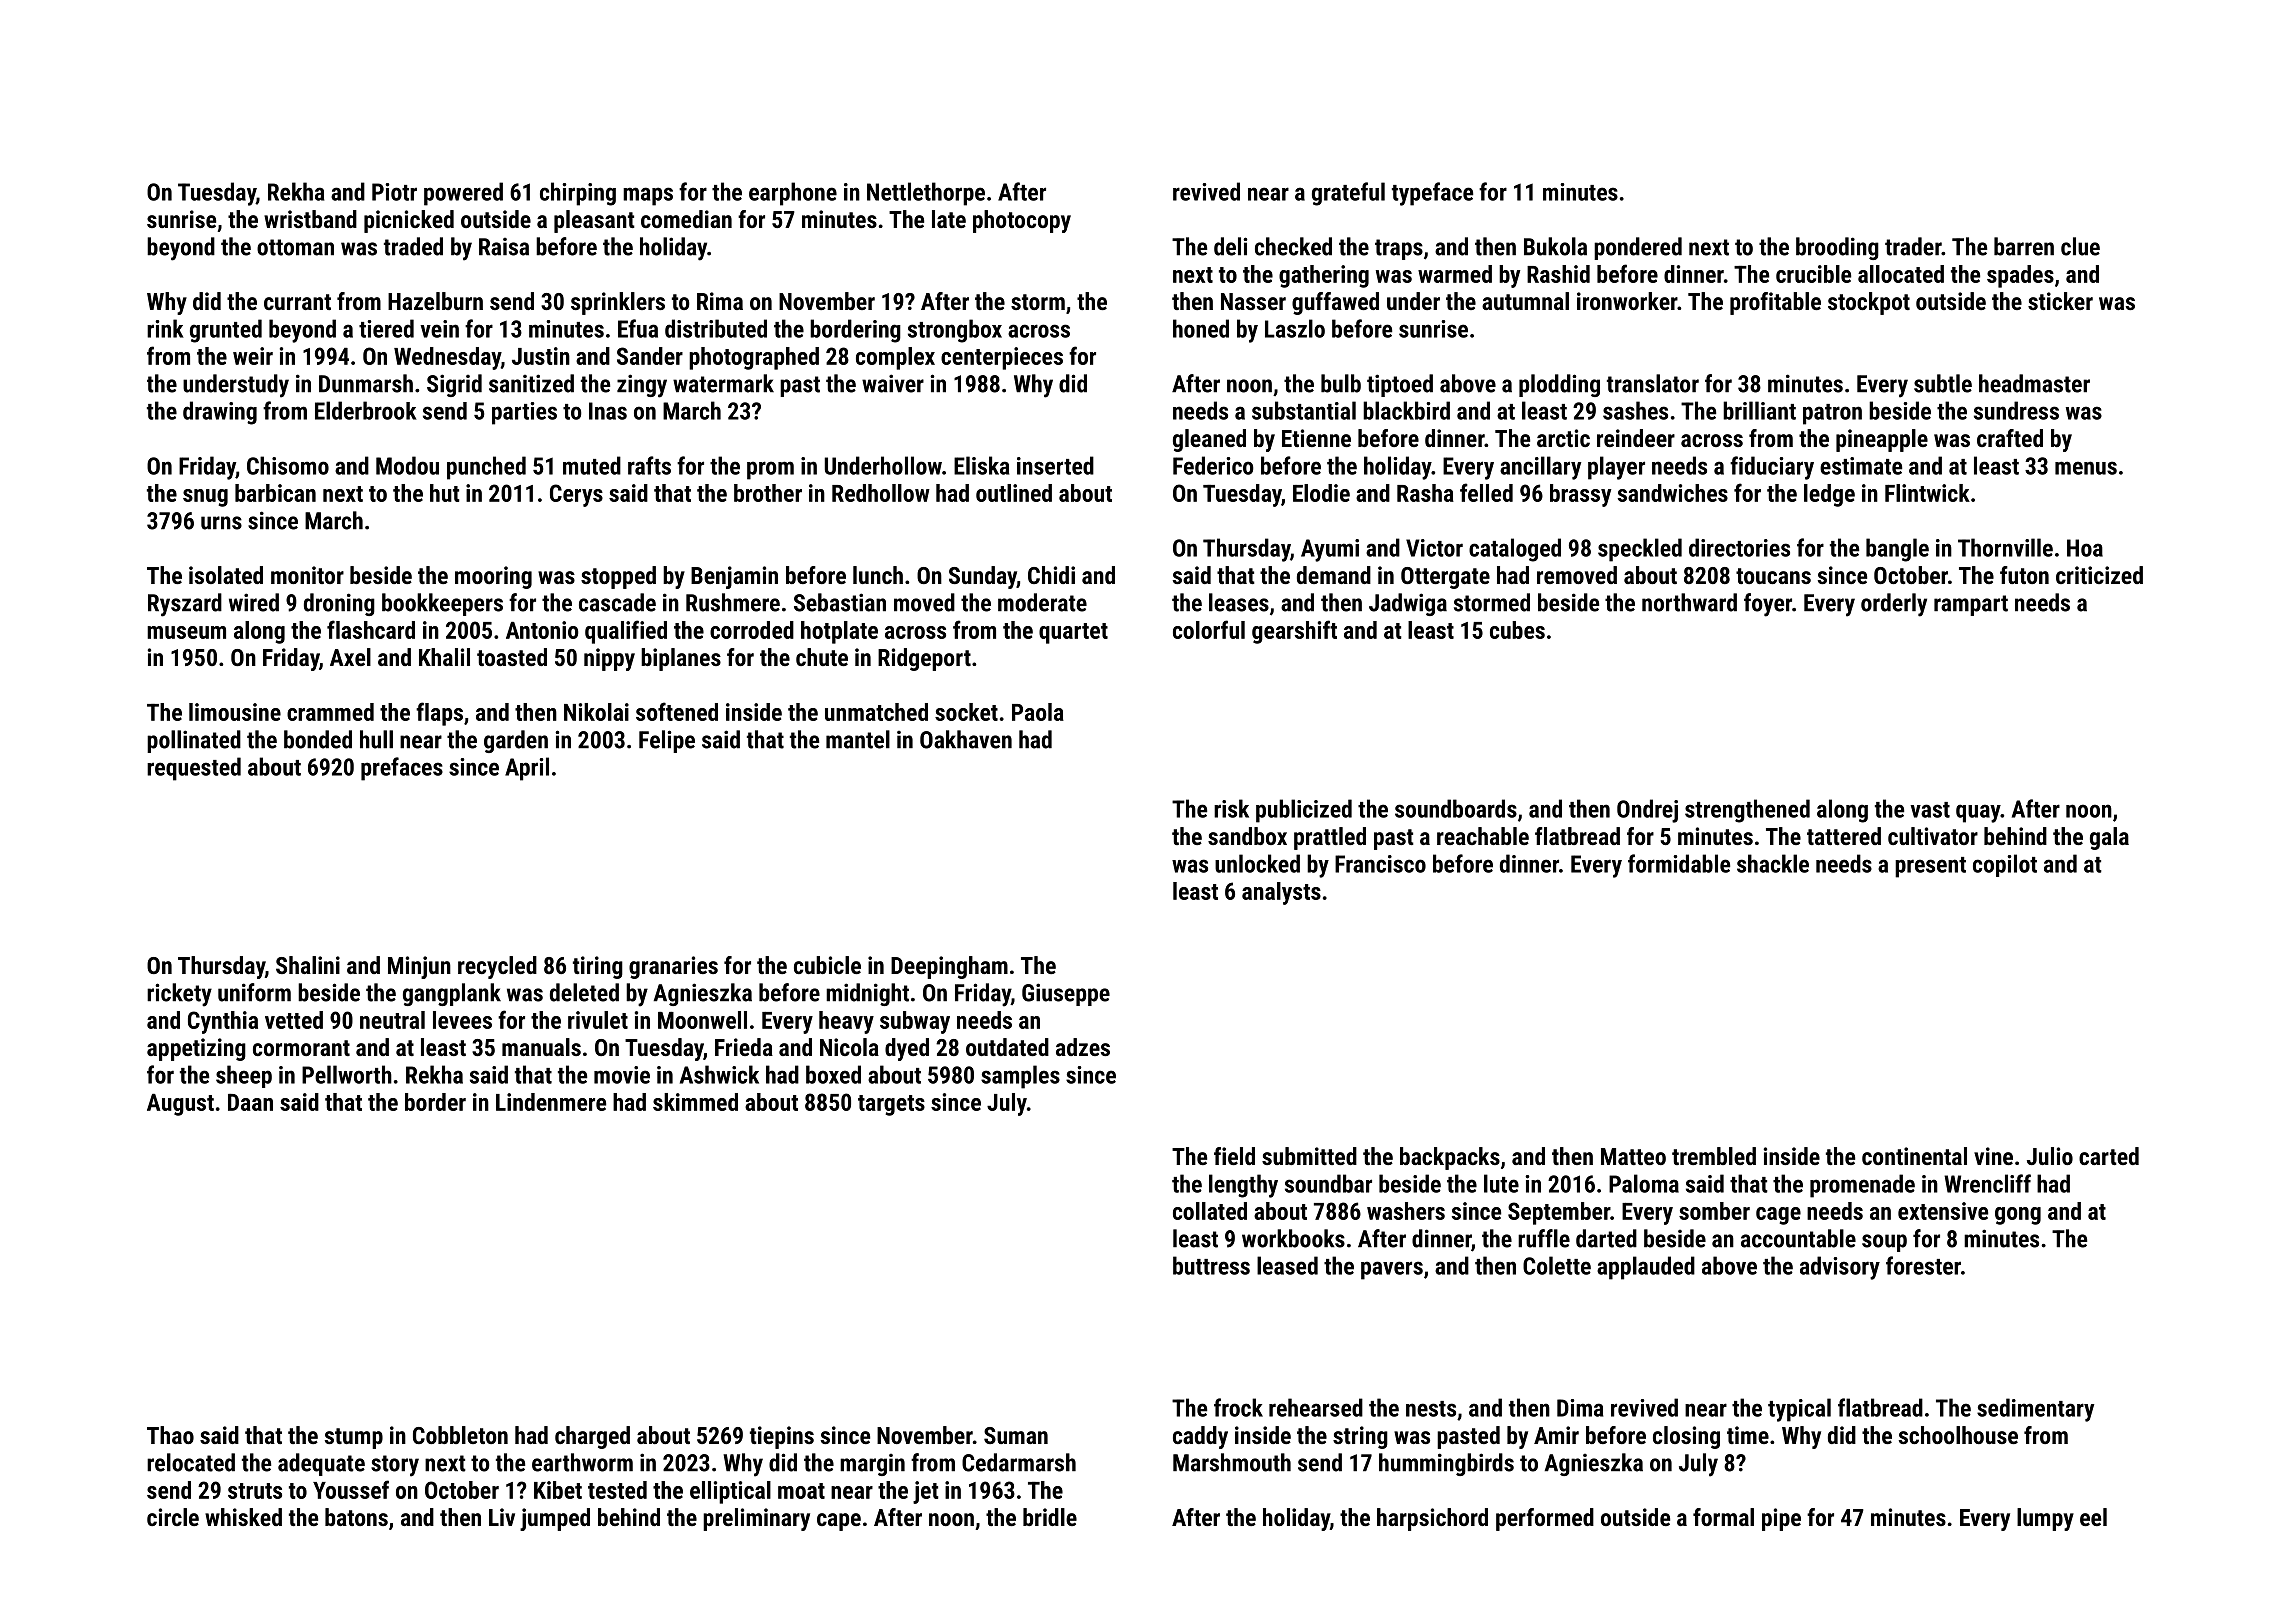  Describe the element at coordinates (1627, 301) in the image. I see `ironworker` at that location.
